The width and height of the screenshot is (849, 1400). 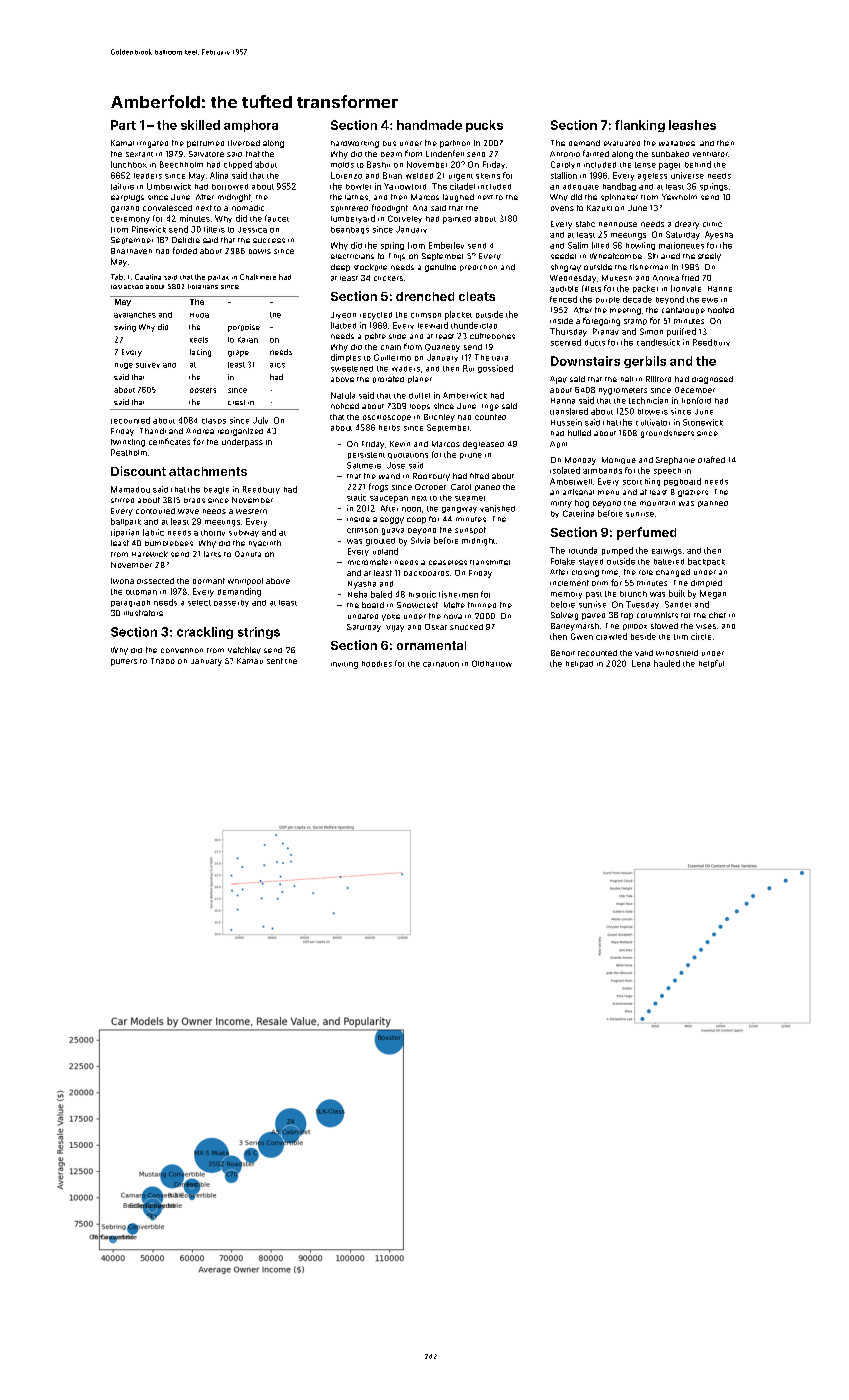 I want to click on Annika, so click(x=666, y=278).
